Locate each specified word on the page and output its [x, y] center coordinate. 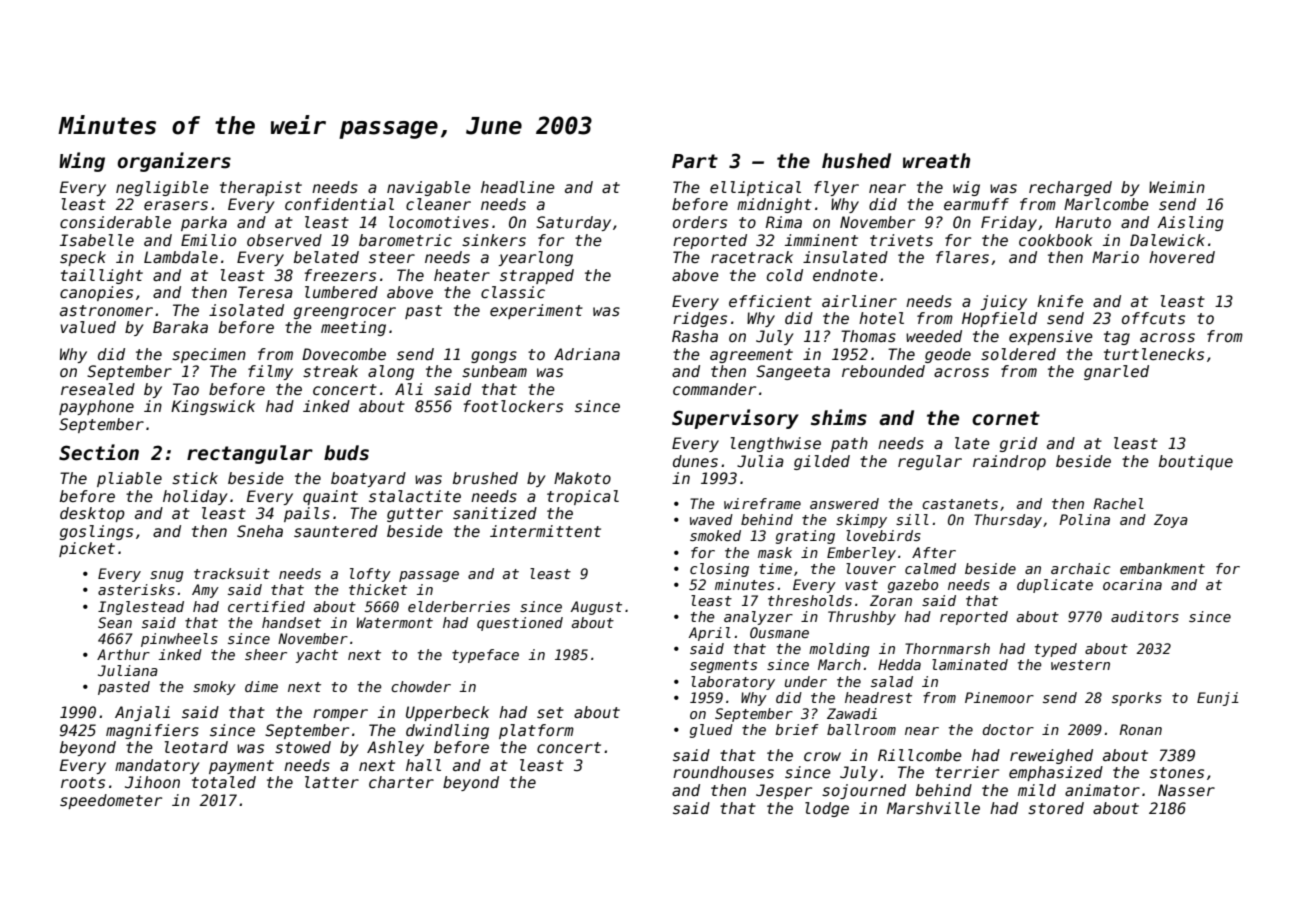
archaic [1080, 568]
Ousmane [779, 632]
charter [401, 782]
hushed [856, 161]
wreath [936, 161]
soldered [1018, 354]
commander [714, 389]
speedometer [111, 801]
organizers [174, 162]
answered [844, 503]
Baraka [180, 327]
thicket [378, 589]
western [1080, 665]
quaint [330, 497]
